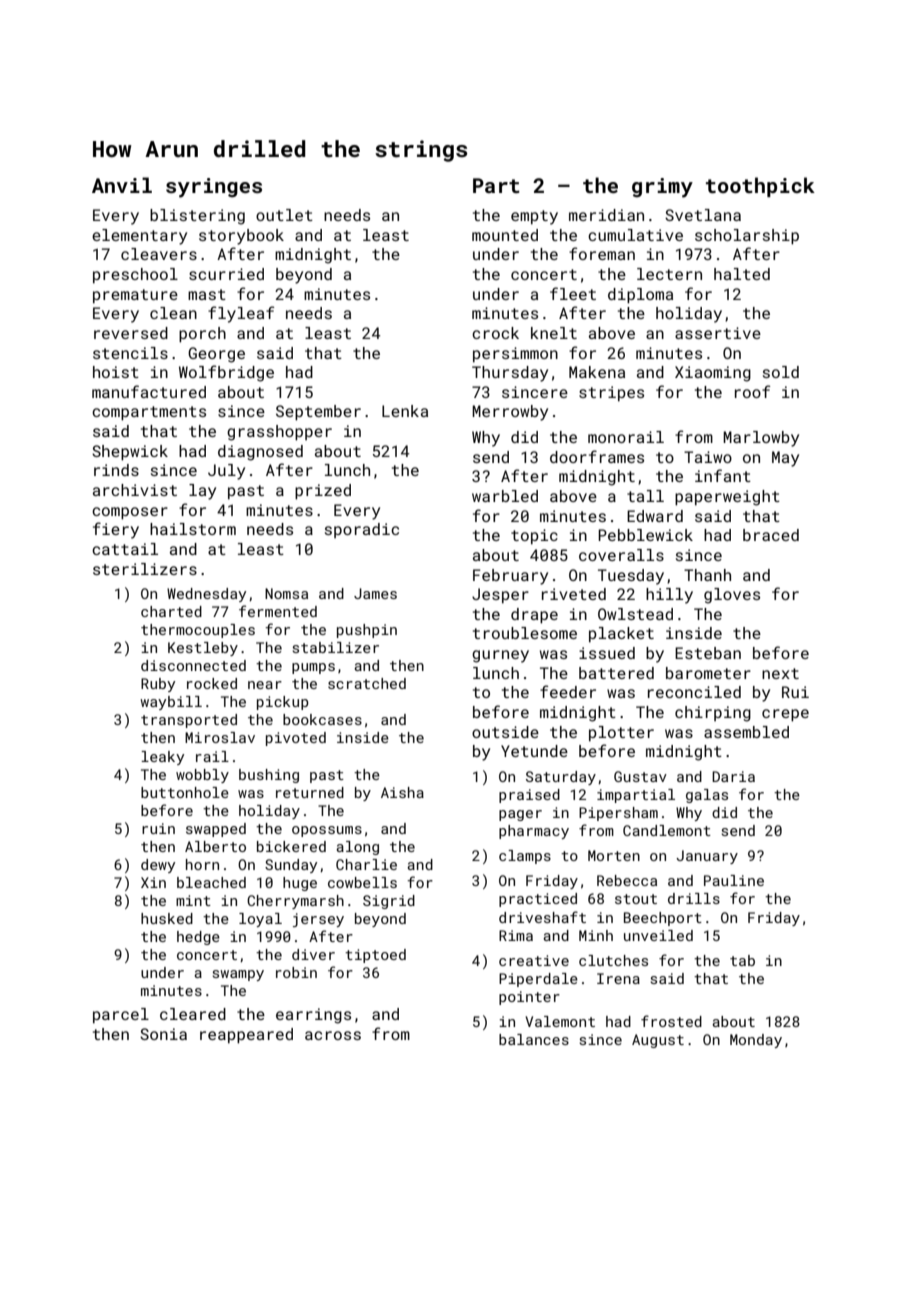 This screenshot has width=908, height=1316. What do you see at coordinates (505, 732) in the screenshot?
I see `outside` at bounding box center [505, 732].
